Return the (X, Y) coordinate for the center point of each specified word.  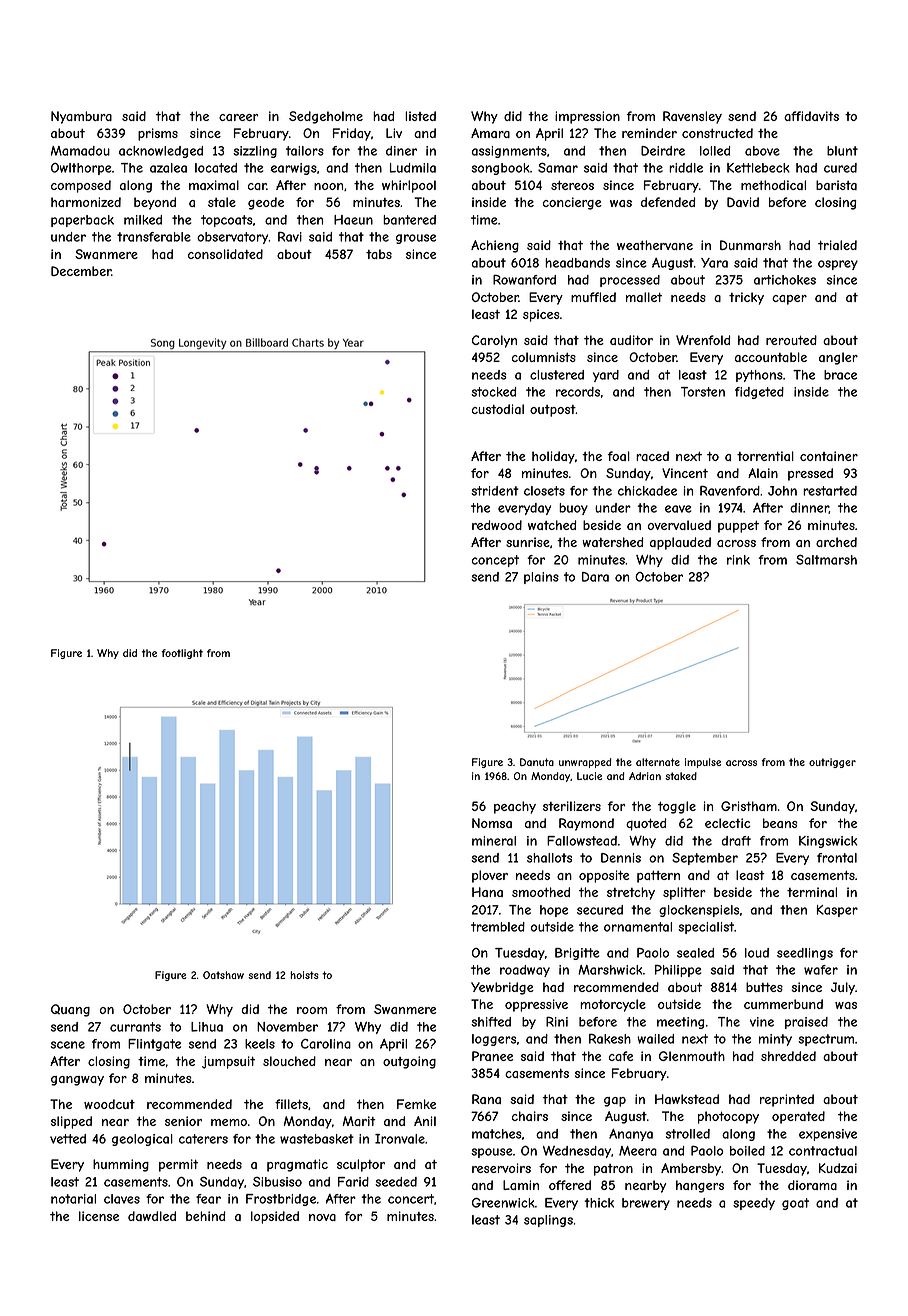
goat (795, 1204)
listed (420, 116)
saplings (548, 1221)
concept (495, 561)
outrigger (832, 763)
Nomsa (492, 823)
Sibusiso (277, 1182)
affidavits (811, 116)
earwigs (294, 169)
